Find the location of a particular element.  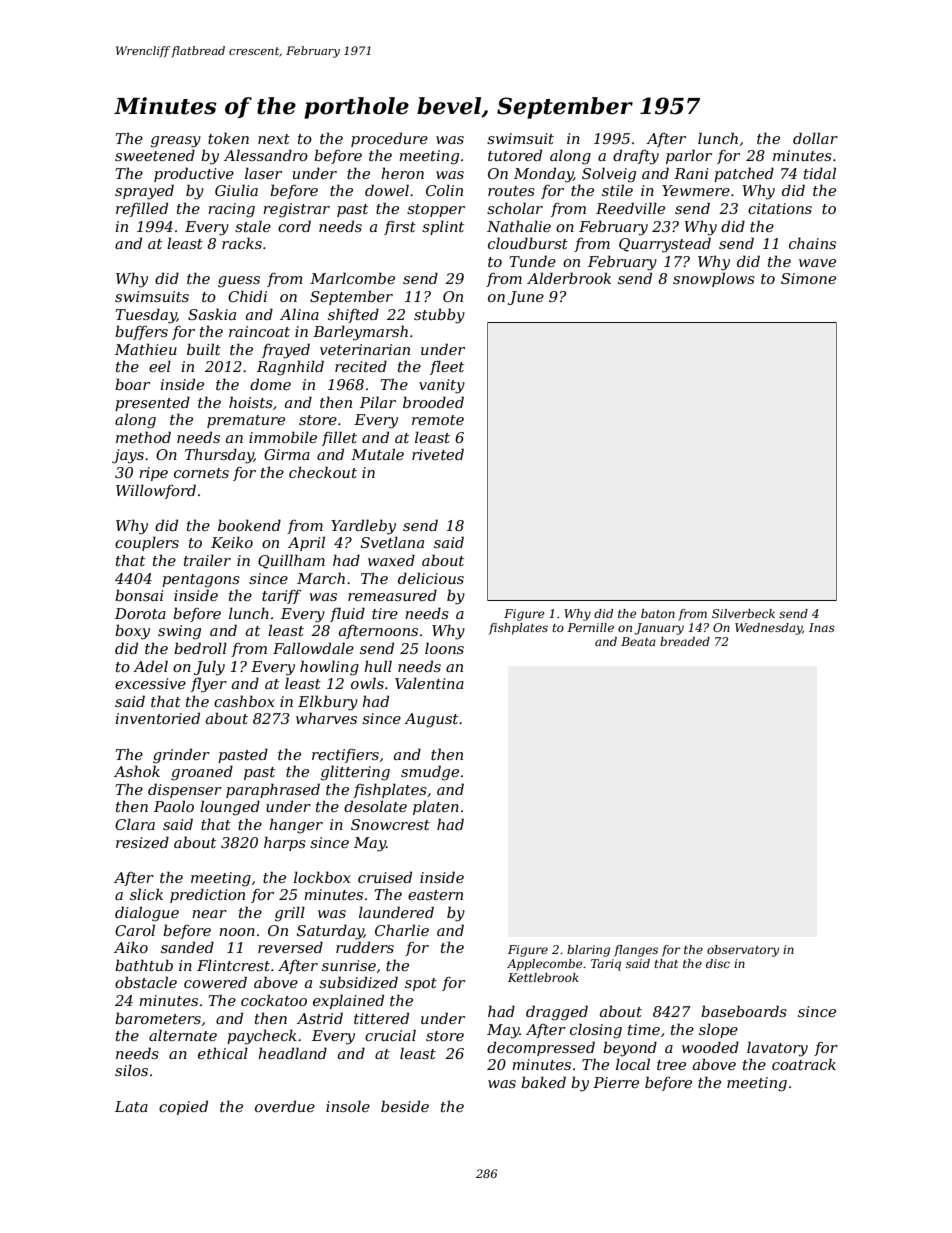

breaded is located at coordinates (685, 641).
